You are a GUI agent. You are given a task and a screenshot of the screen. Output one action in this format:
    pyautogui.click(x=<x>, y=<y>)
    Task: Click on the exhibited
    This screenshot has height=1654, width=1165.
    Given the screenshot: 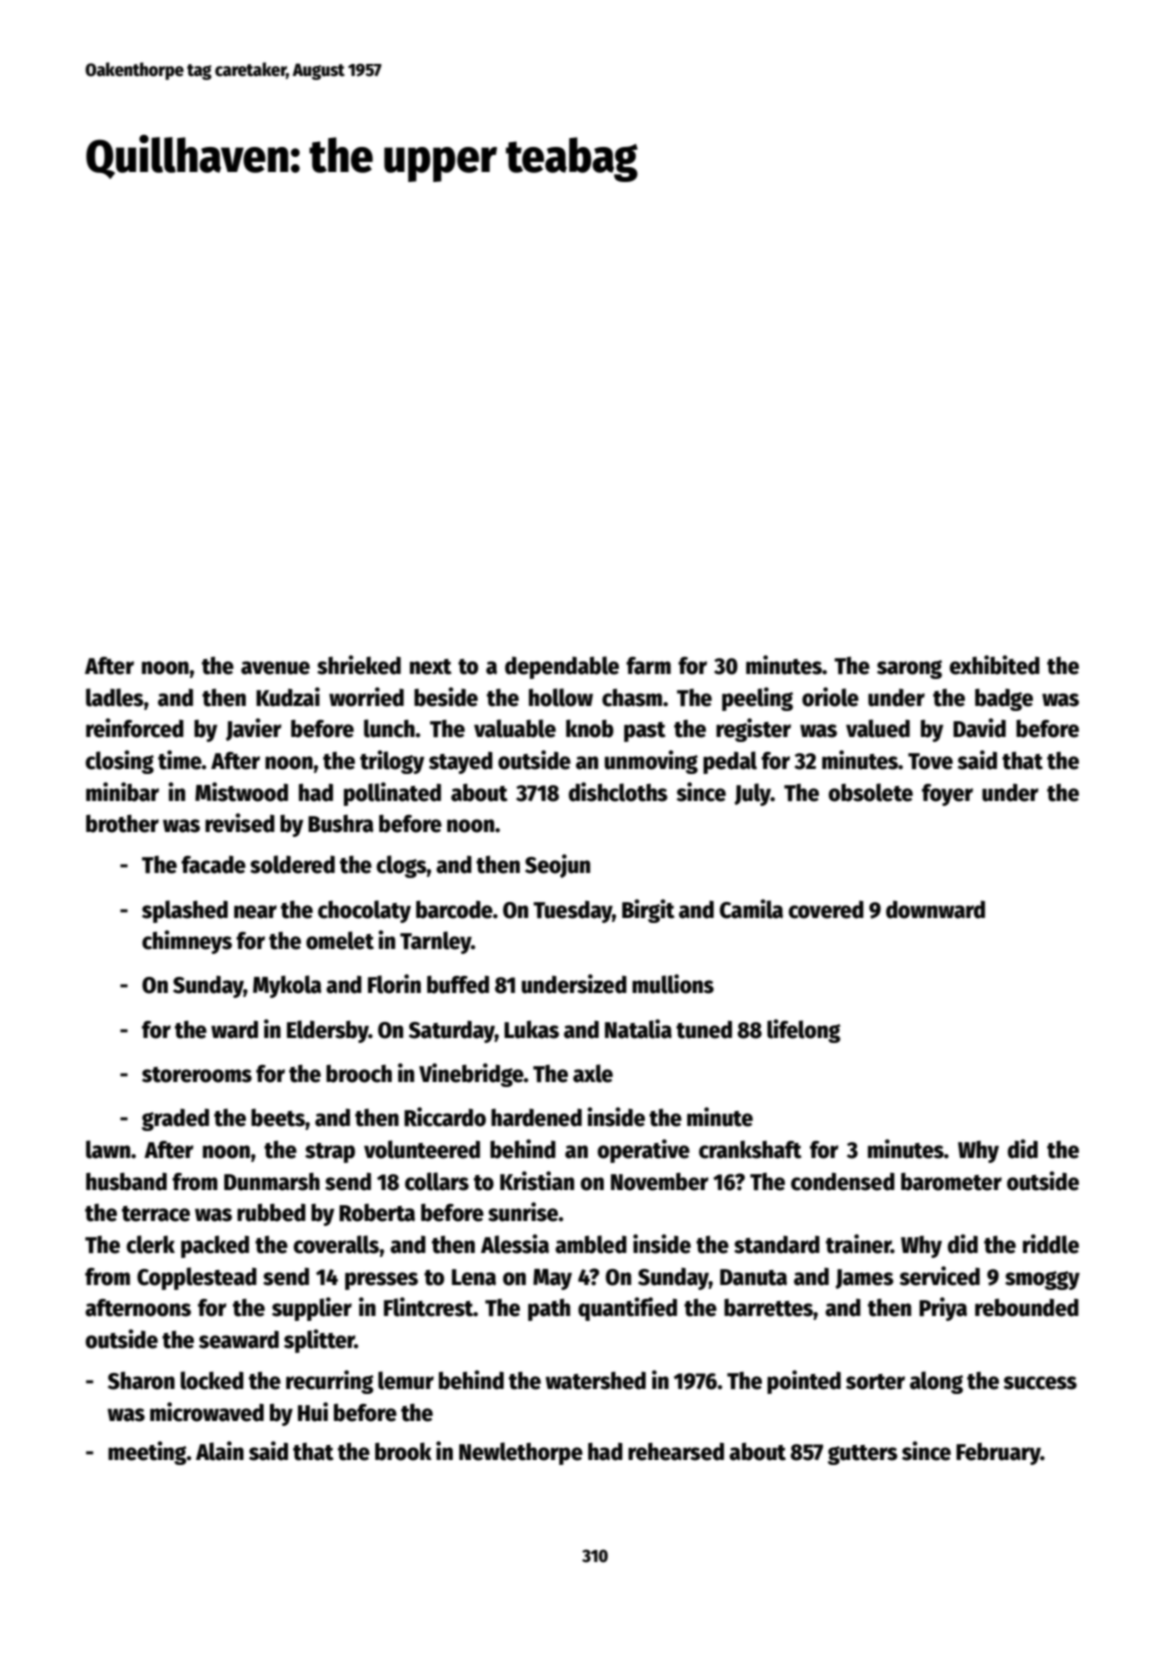 What is the action you would take?
    pyautogui.click(x=995, y=665)
